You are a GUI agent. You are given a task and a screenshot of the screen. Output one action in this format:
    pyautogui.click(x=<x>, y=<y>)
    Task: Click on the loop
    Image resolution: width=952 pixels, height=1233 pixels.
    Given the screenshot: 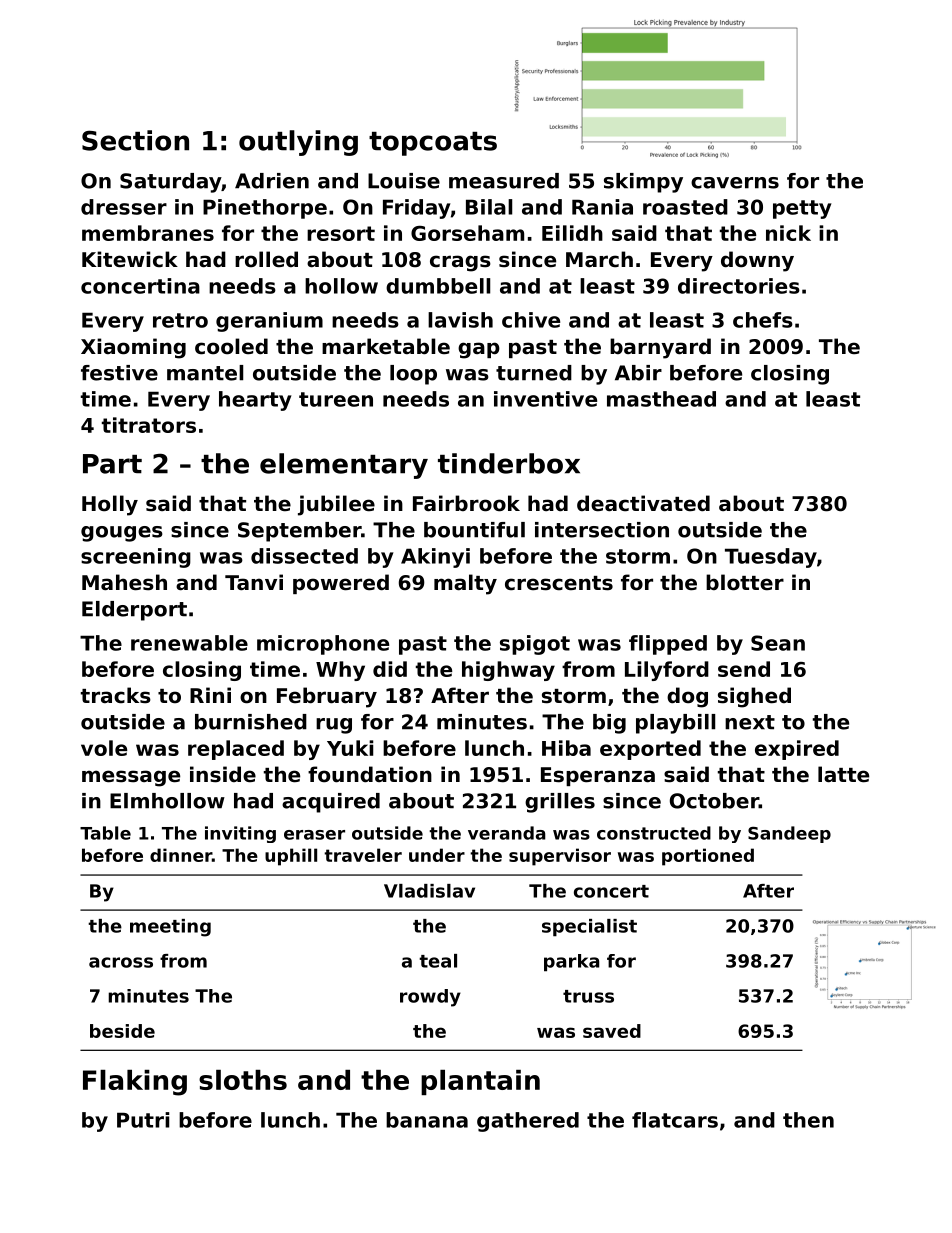 What is the action you would take?
    pyautogui.click(x=413, y=375)
